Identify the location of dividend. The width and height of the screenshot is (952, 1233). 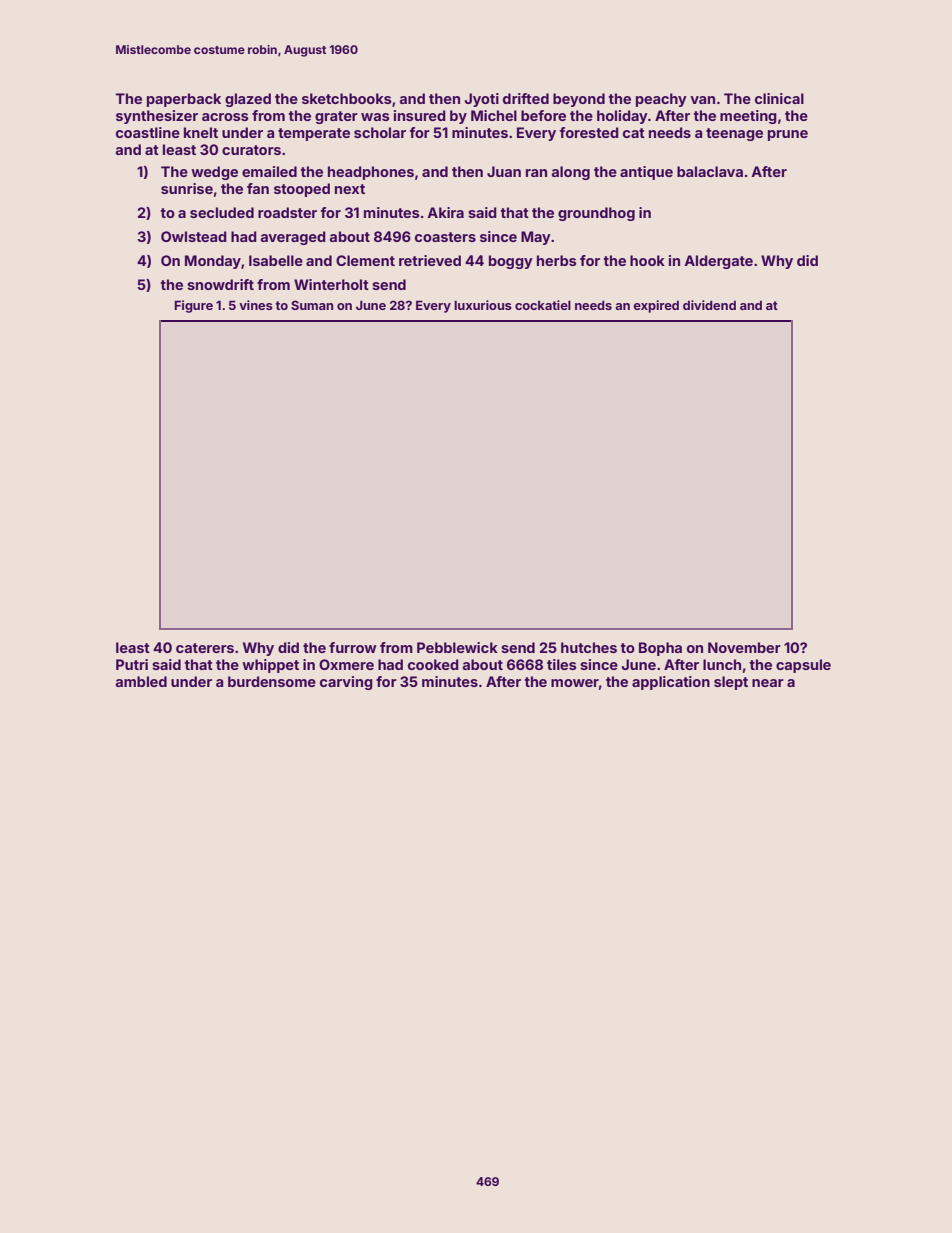
(709, 305).
